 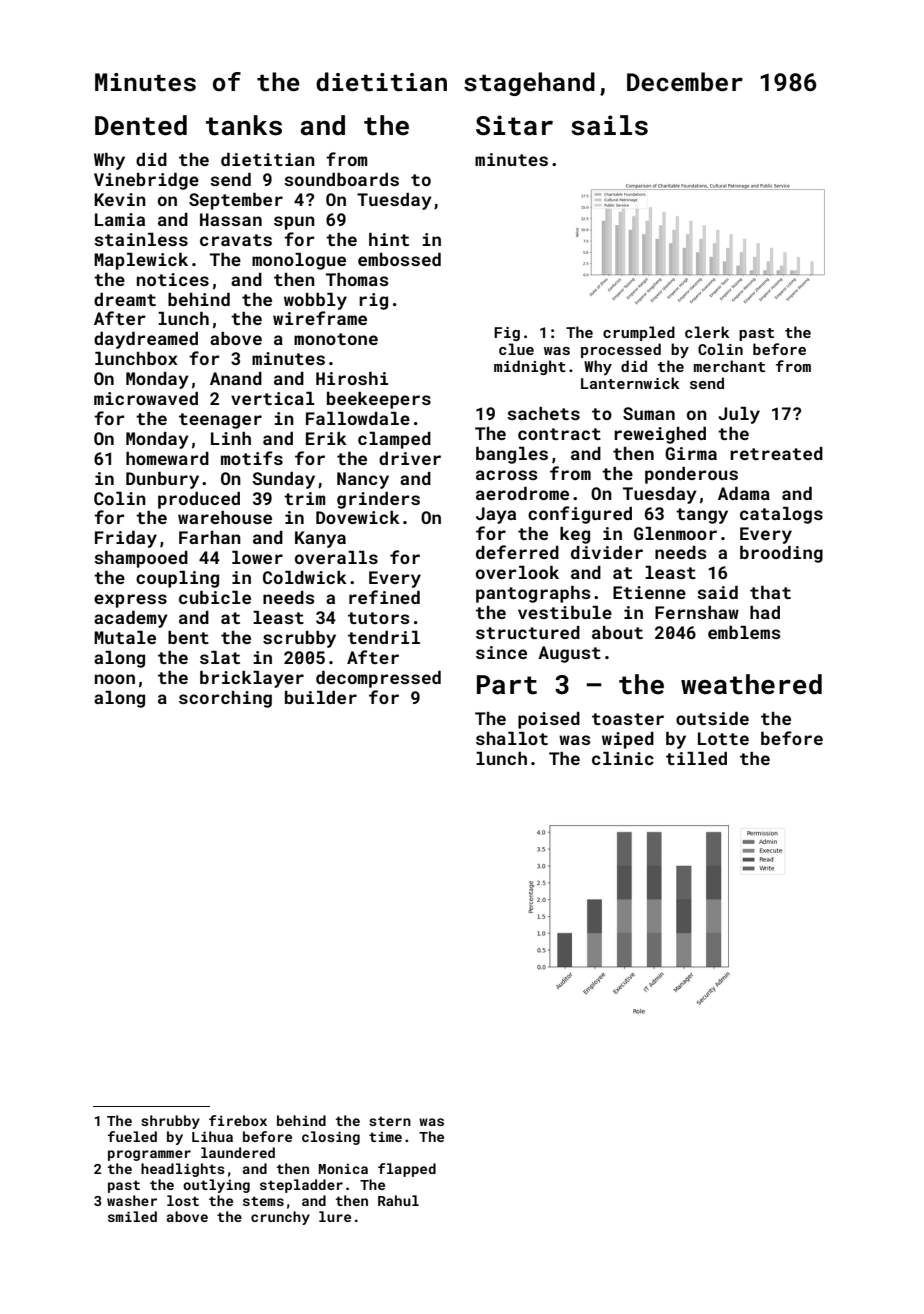 I want to click on shallot, so click(x=512, y=738).
